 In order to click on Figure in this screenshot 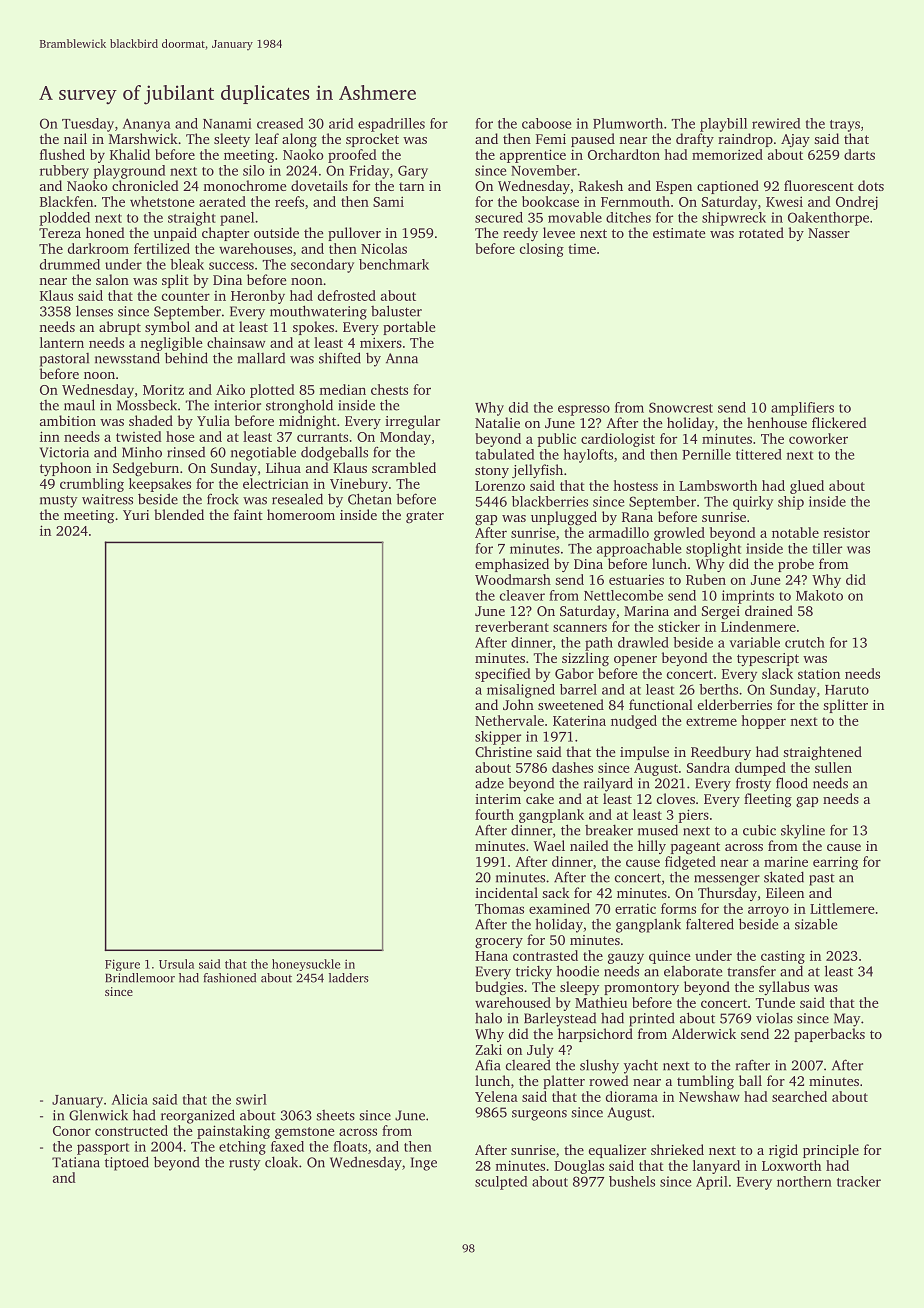, I will do `click(122, 965)`.
